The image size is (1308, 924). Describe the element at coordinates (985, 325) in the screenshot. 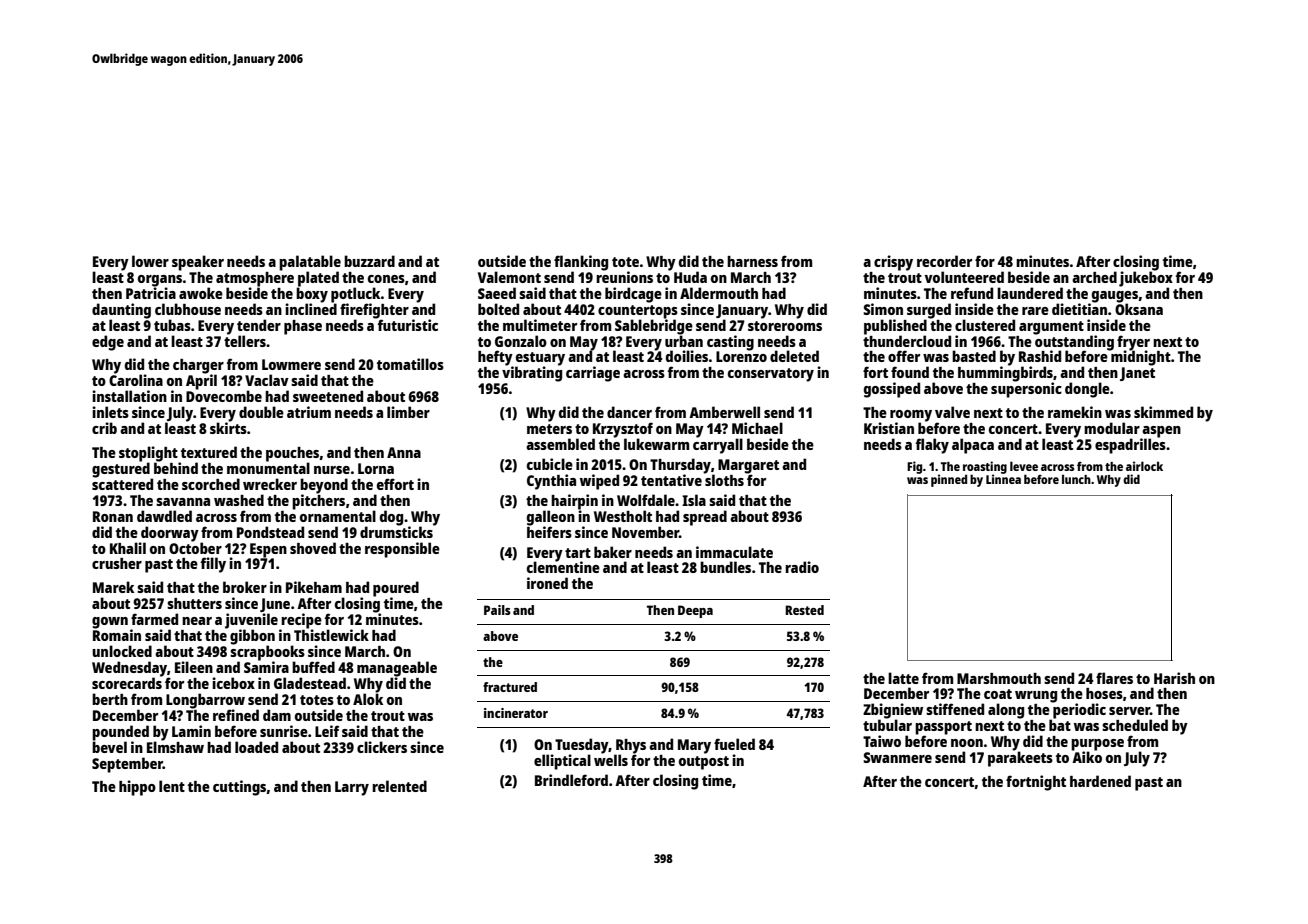

I see `clustered` at that location.
